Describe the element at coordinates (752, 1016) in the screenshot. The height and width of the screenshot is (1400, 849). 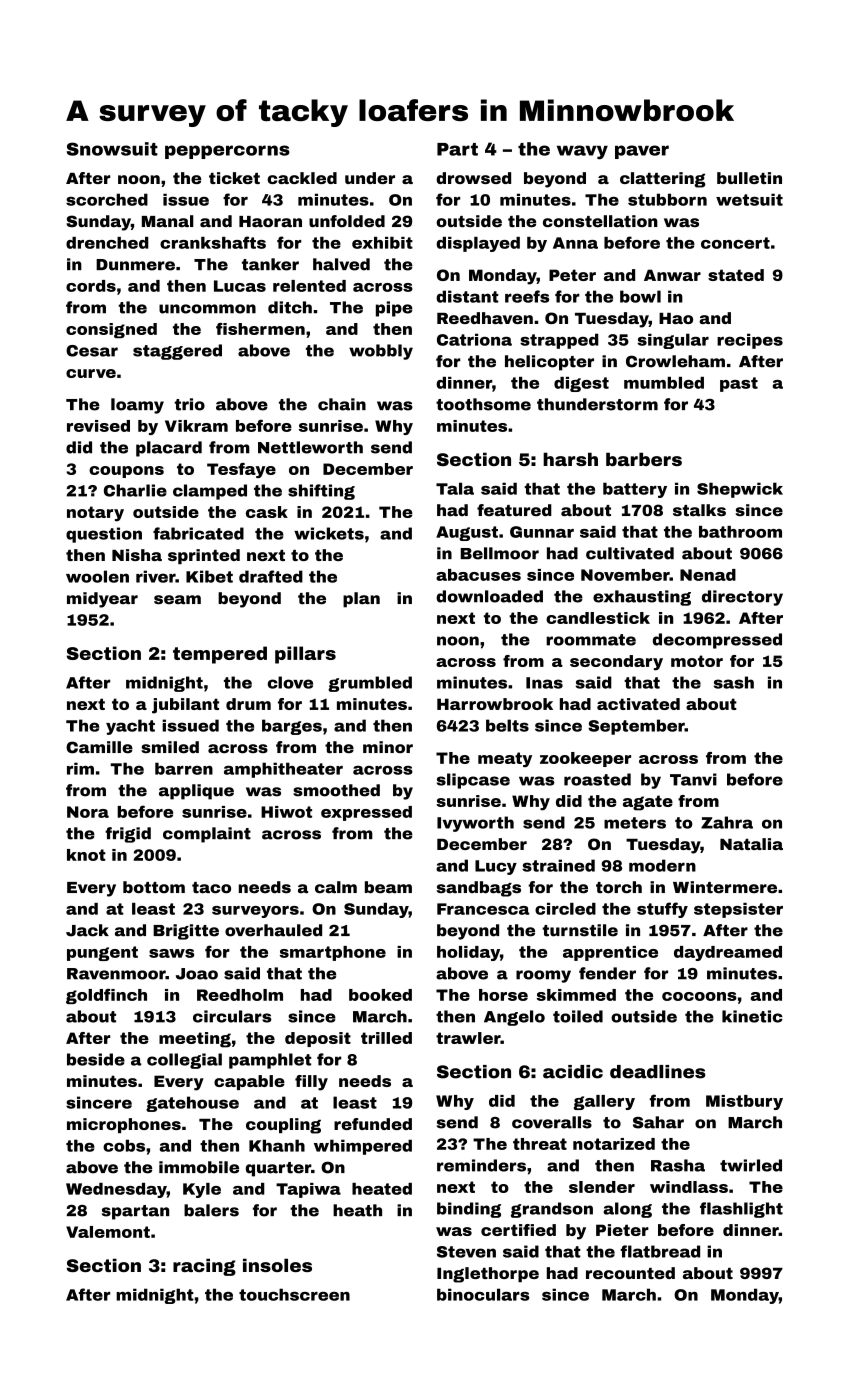
I see `kinetic` at that location.
